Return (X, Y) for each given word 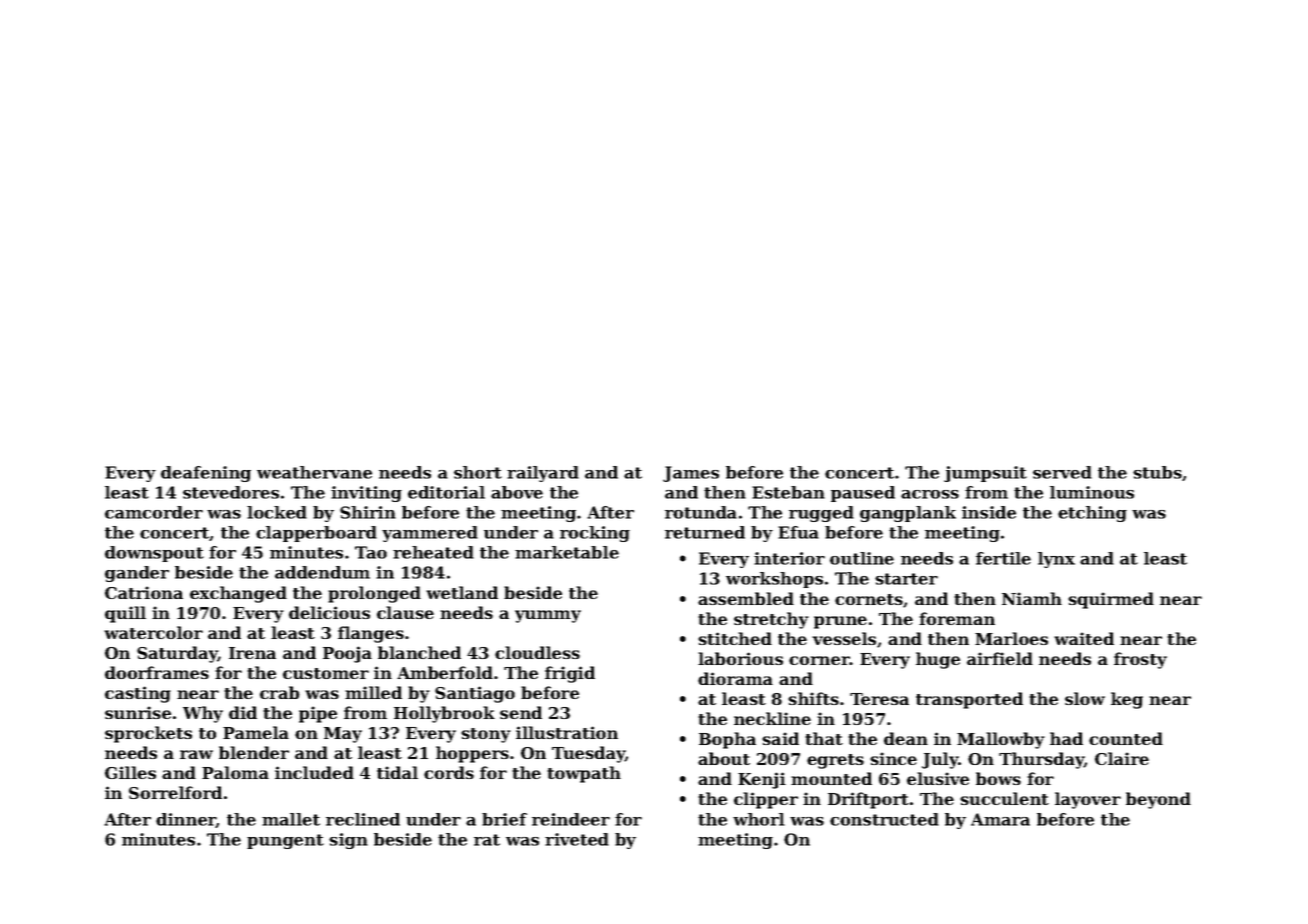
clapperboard (316, 534)
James (691, 474)
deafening (206, 474)
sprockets (148, 734)
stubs (1157, 472)
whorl (759, 819)
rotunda (701, 512)
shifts (813, 698)
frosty (1140, 660)
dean (906, 738)
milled (373, 692)
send (521, 712)
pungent (285, 841)
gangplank (908, 514)
